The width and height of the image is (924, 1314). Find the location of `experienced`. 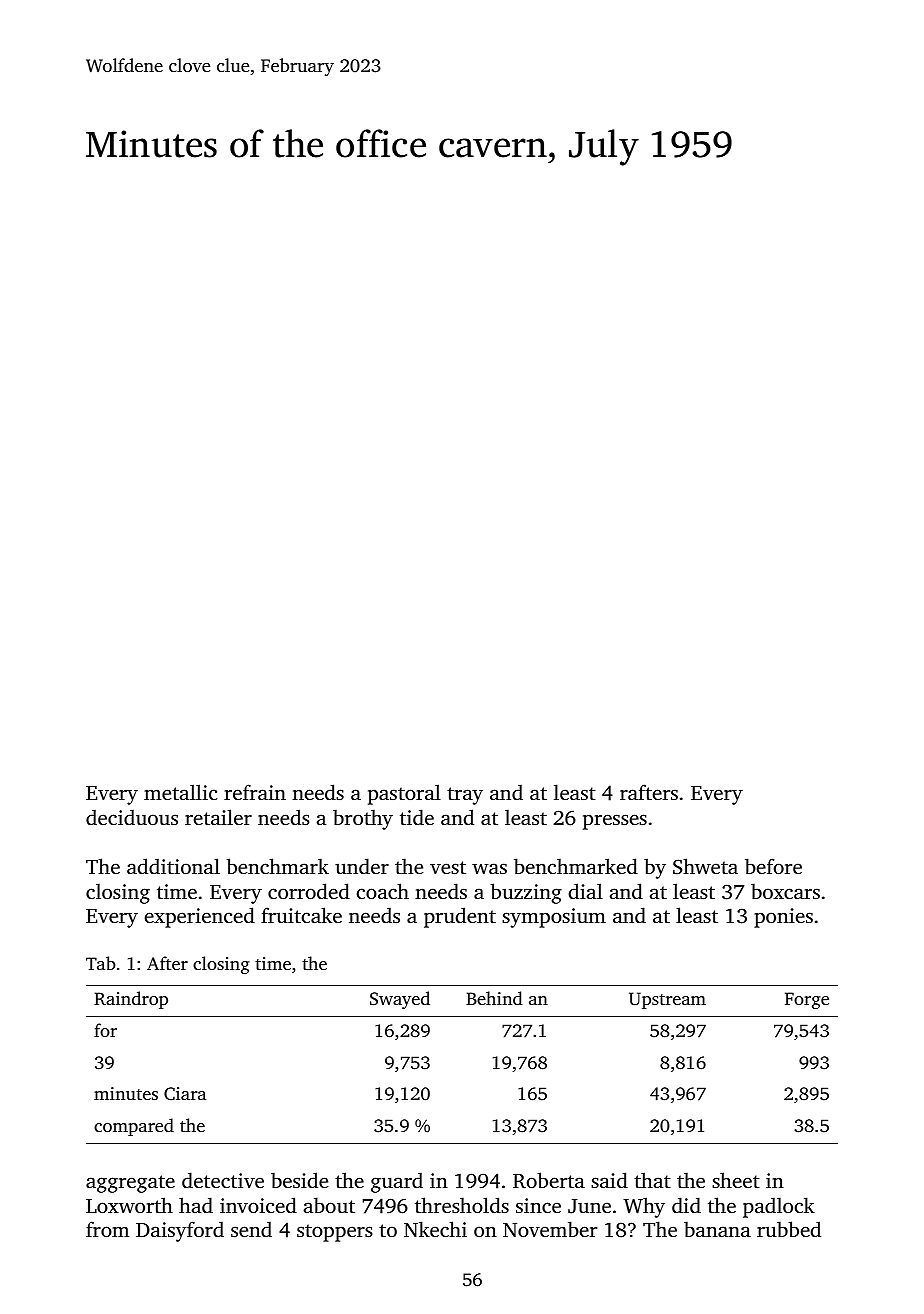

experienced is located at coordinates (200, 917).
